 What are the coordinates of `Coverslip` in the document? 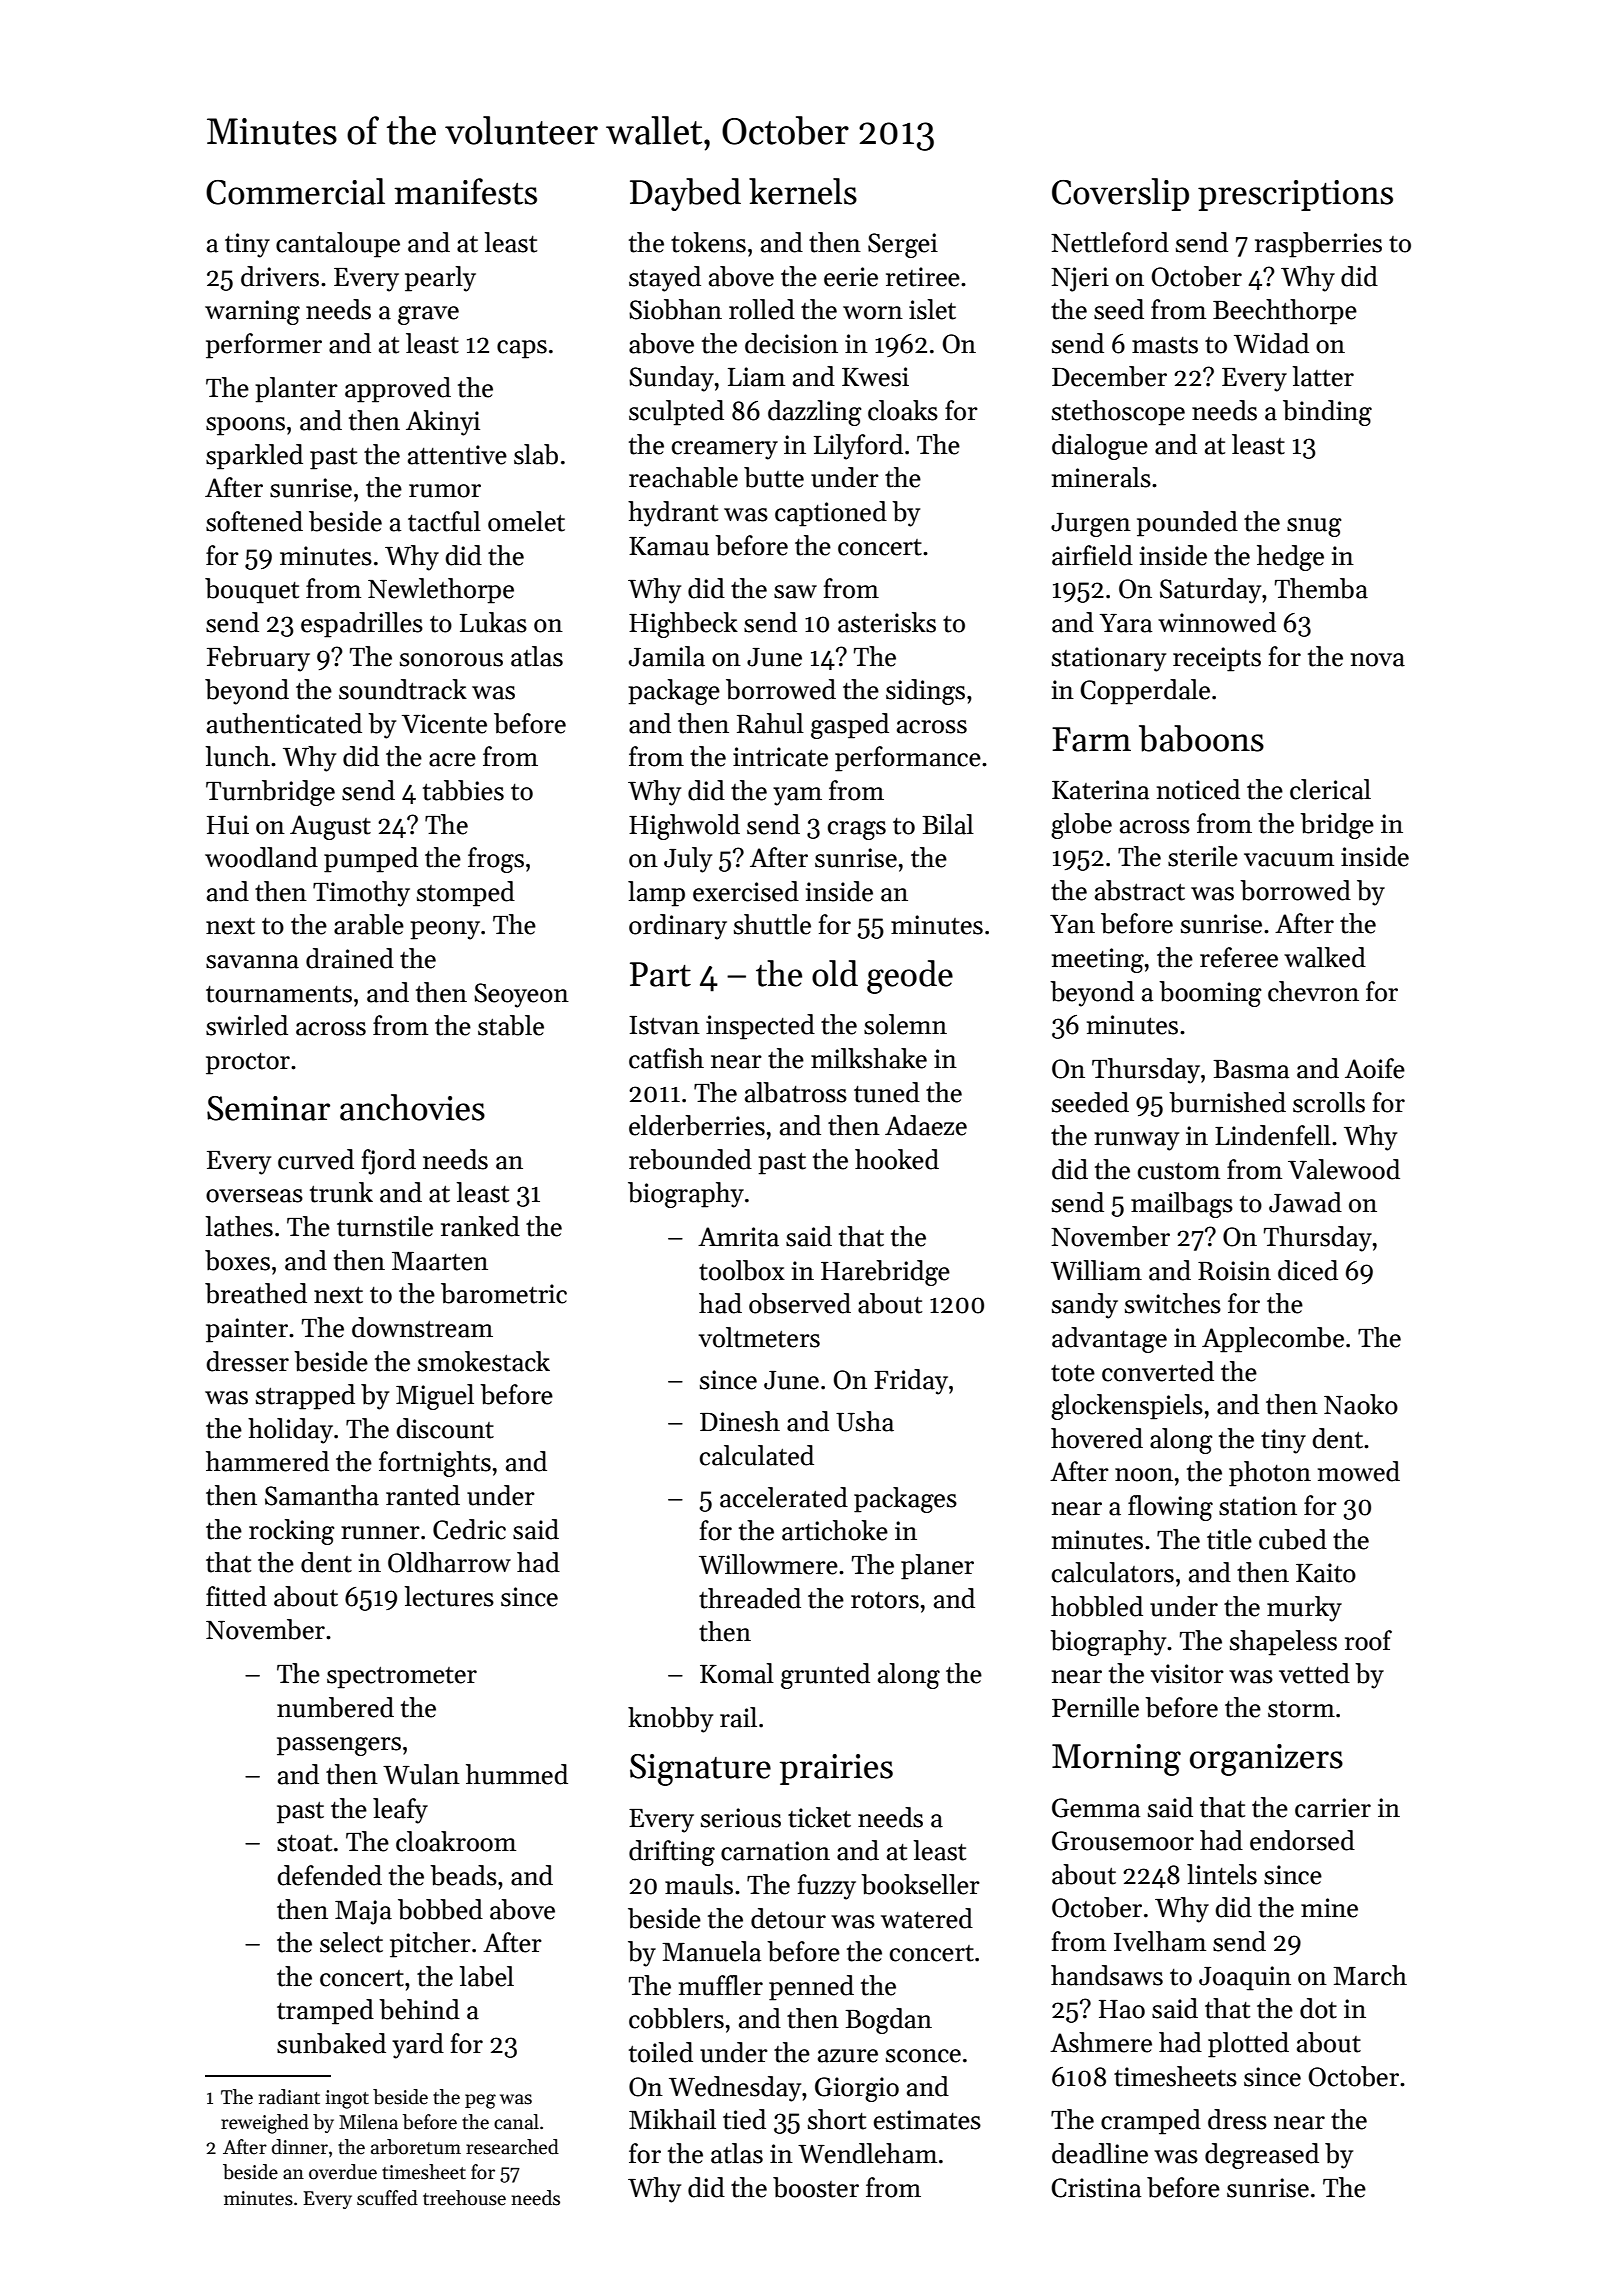 It's located at (1120, 194).
